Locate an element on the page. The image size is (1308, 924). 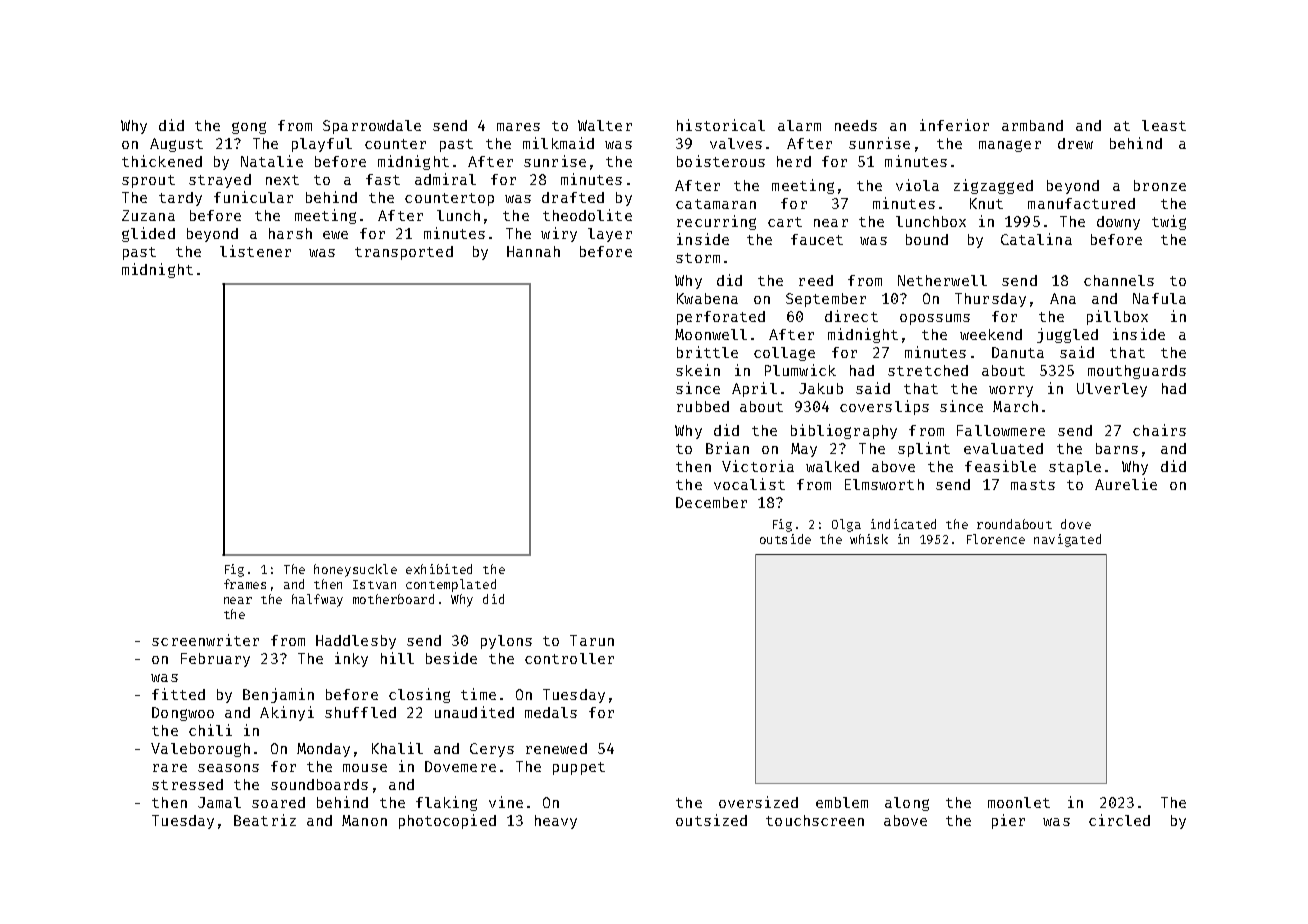
Sparrowdale is located at coordinates (372, 127).
